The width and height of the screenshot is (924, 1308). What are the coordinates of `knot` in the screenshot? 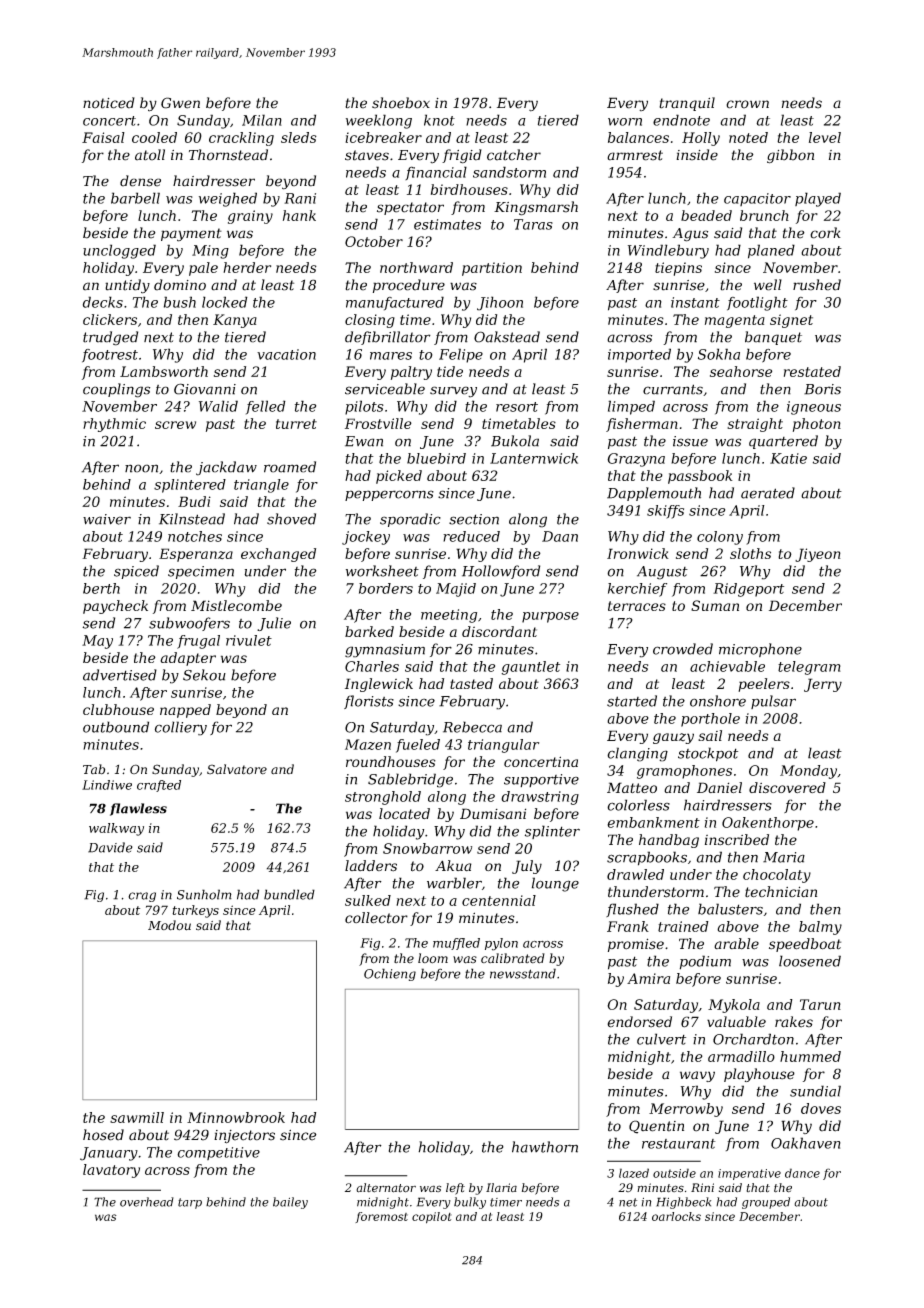 It's located at (439, 120).
